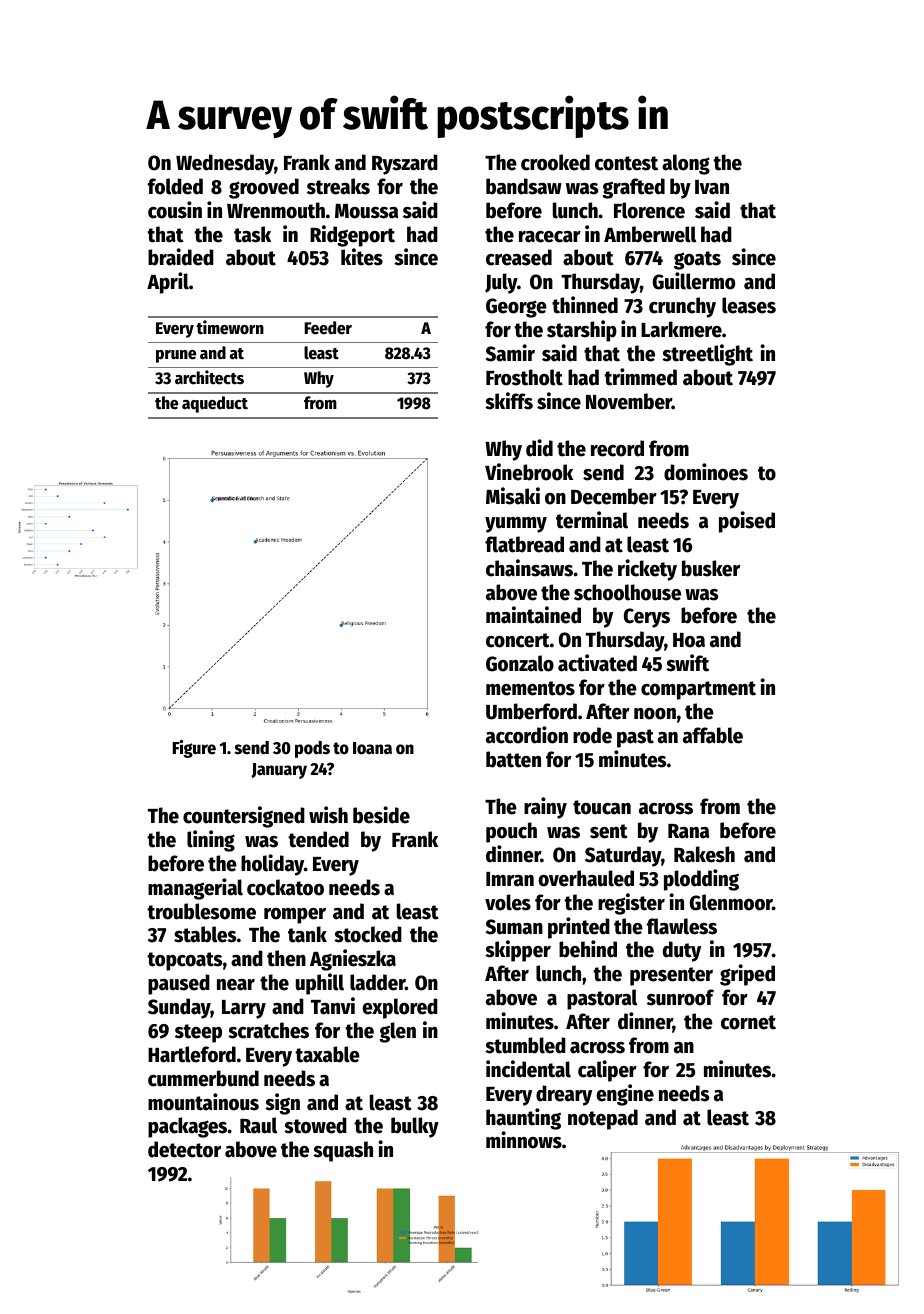 The width and height of the screenshot is (924, 1314). What do you see at coordinates (681, 329) in the screenshot?
I see `Larkmere` at bounding box center [681, 329].
